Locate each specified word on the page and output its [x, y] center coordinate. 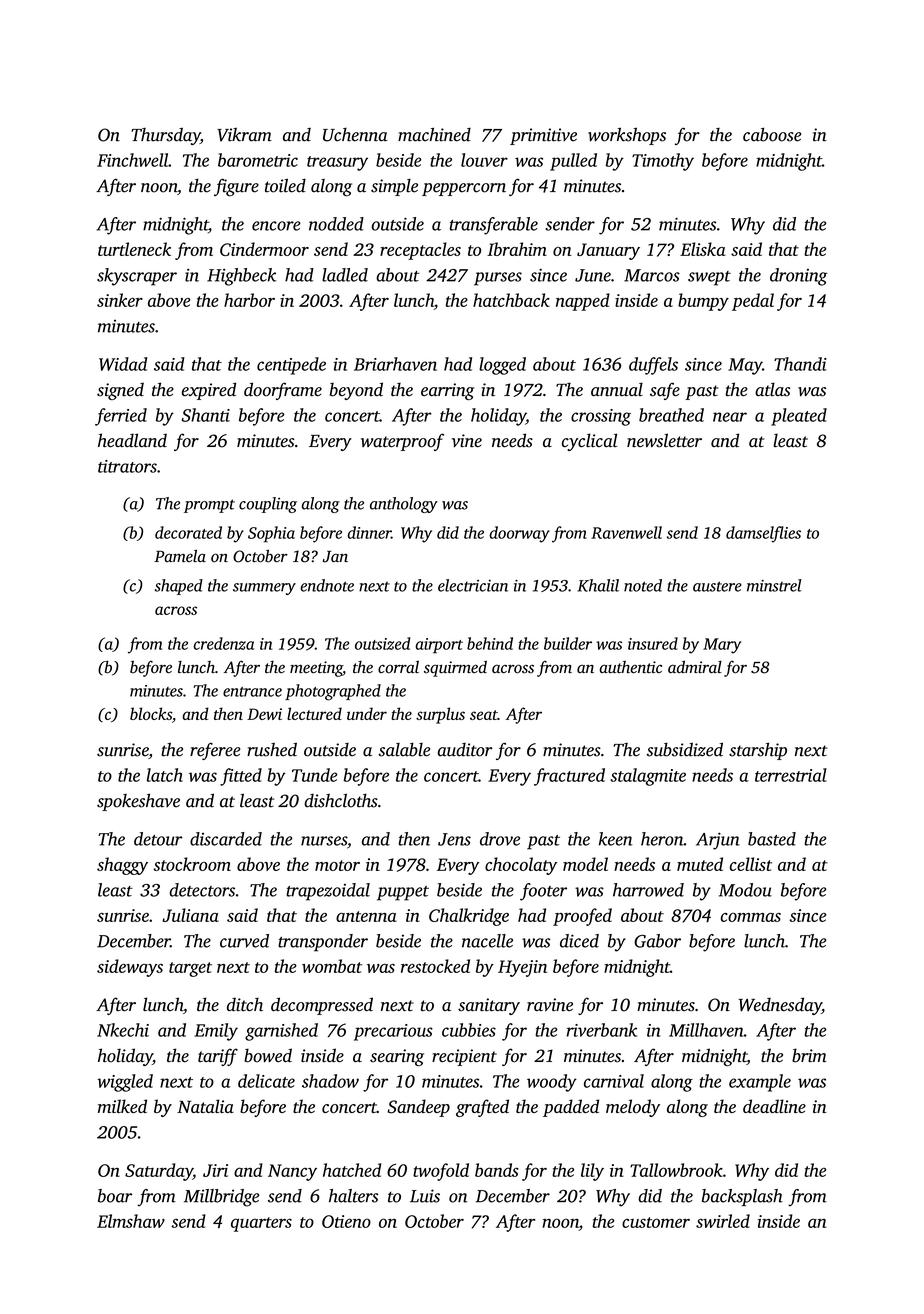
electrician [473, 585]
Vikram [244, 135]
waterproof [402, 442]
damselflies [763, 534]
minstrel [774, 585]
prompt [209, 506]
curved [244, 941]
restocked [435, 966]
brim [809, 1055]
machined [434, 134]
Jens [454, 839]
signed [120, 391]
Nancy [292, 1172]
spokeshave [138, 802]
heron [662, 839]
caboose [772, 135]
